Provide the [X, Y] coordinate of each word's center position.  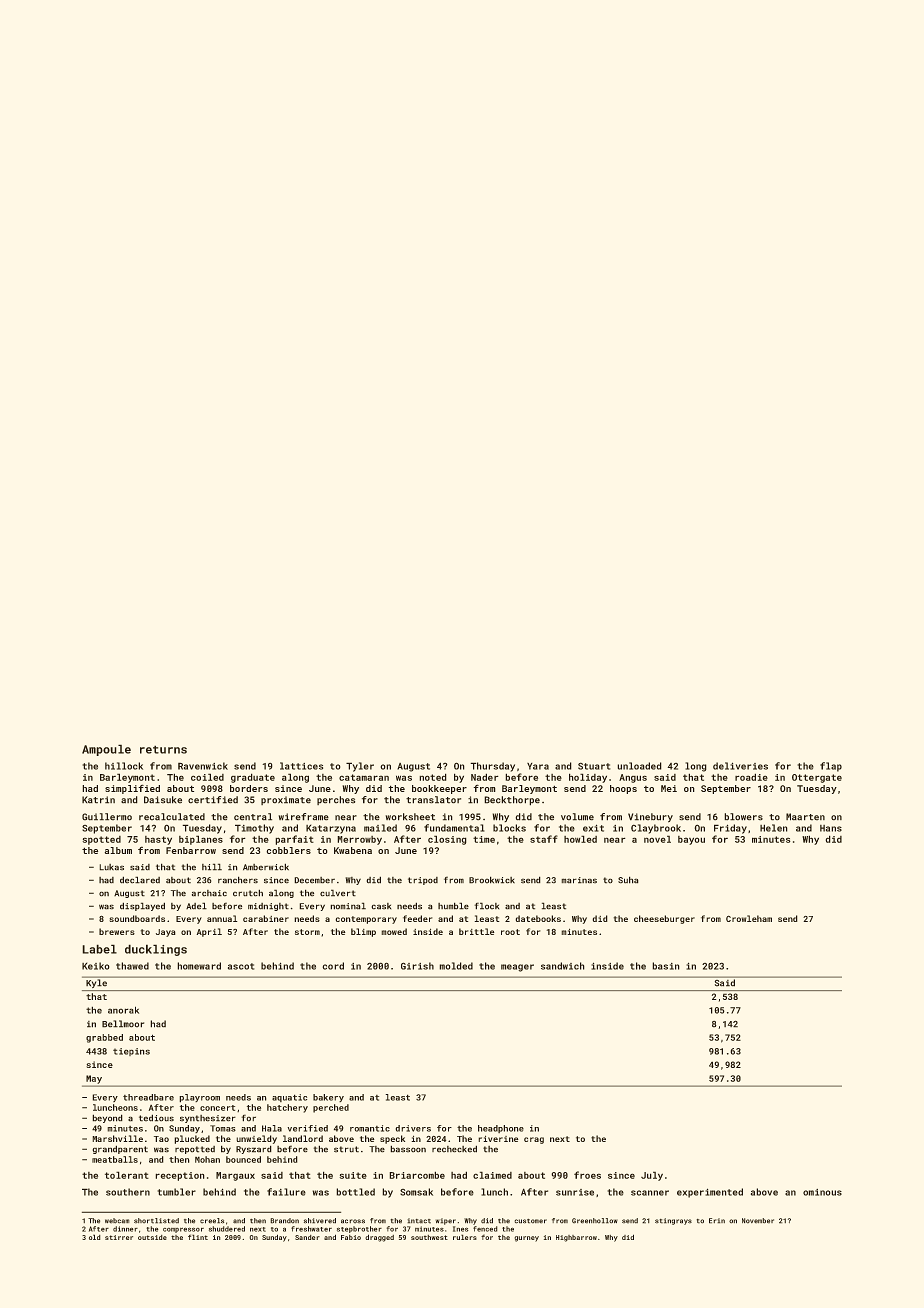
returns [163, 750]
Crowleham [749, 918]
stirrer [119, 1237]
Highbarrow [576, 1238]
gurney [527, 1239]
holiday [588, 778]
